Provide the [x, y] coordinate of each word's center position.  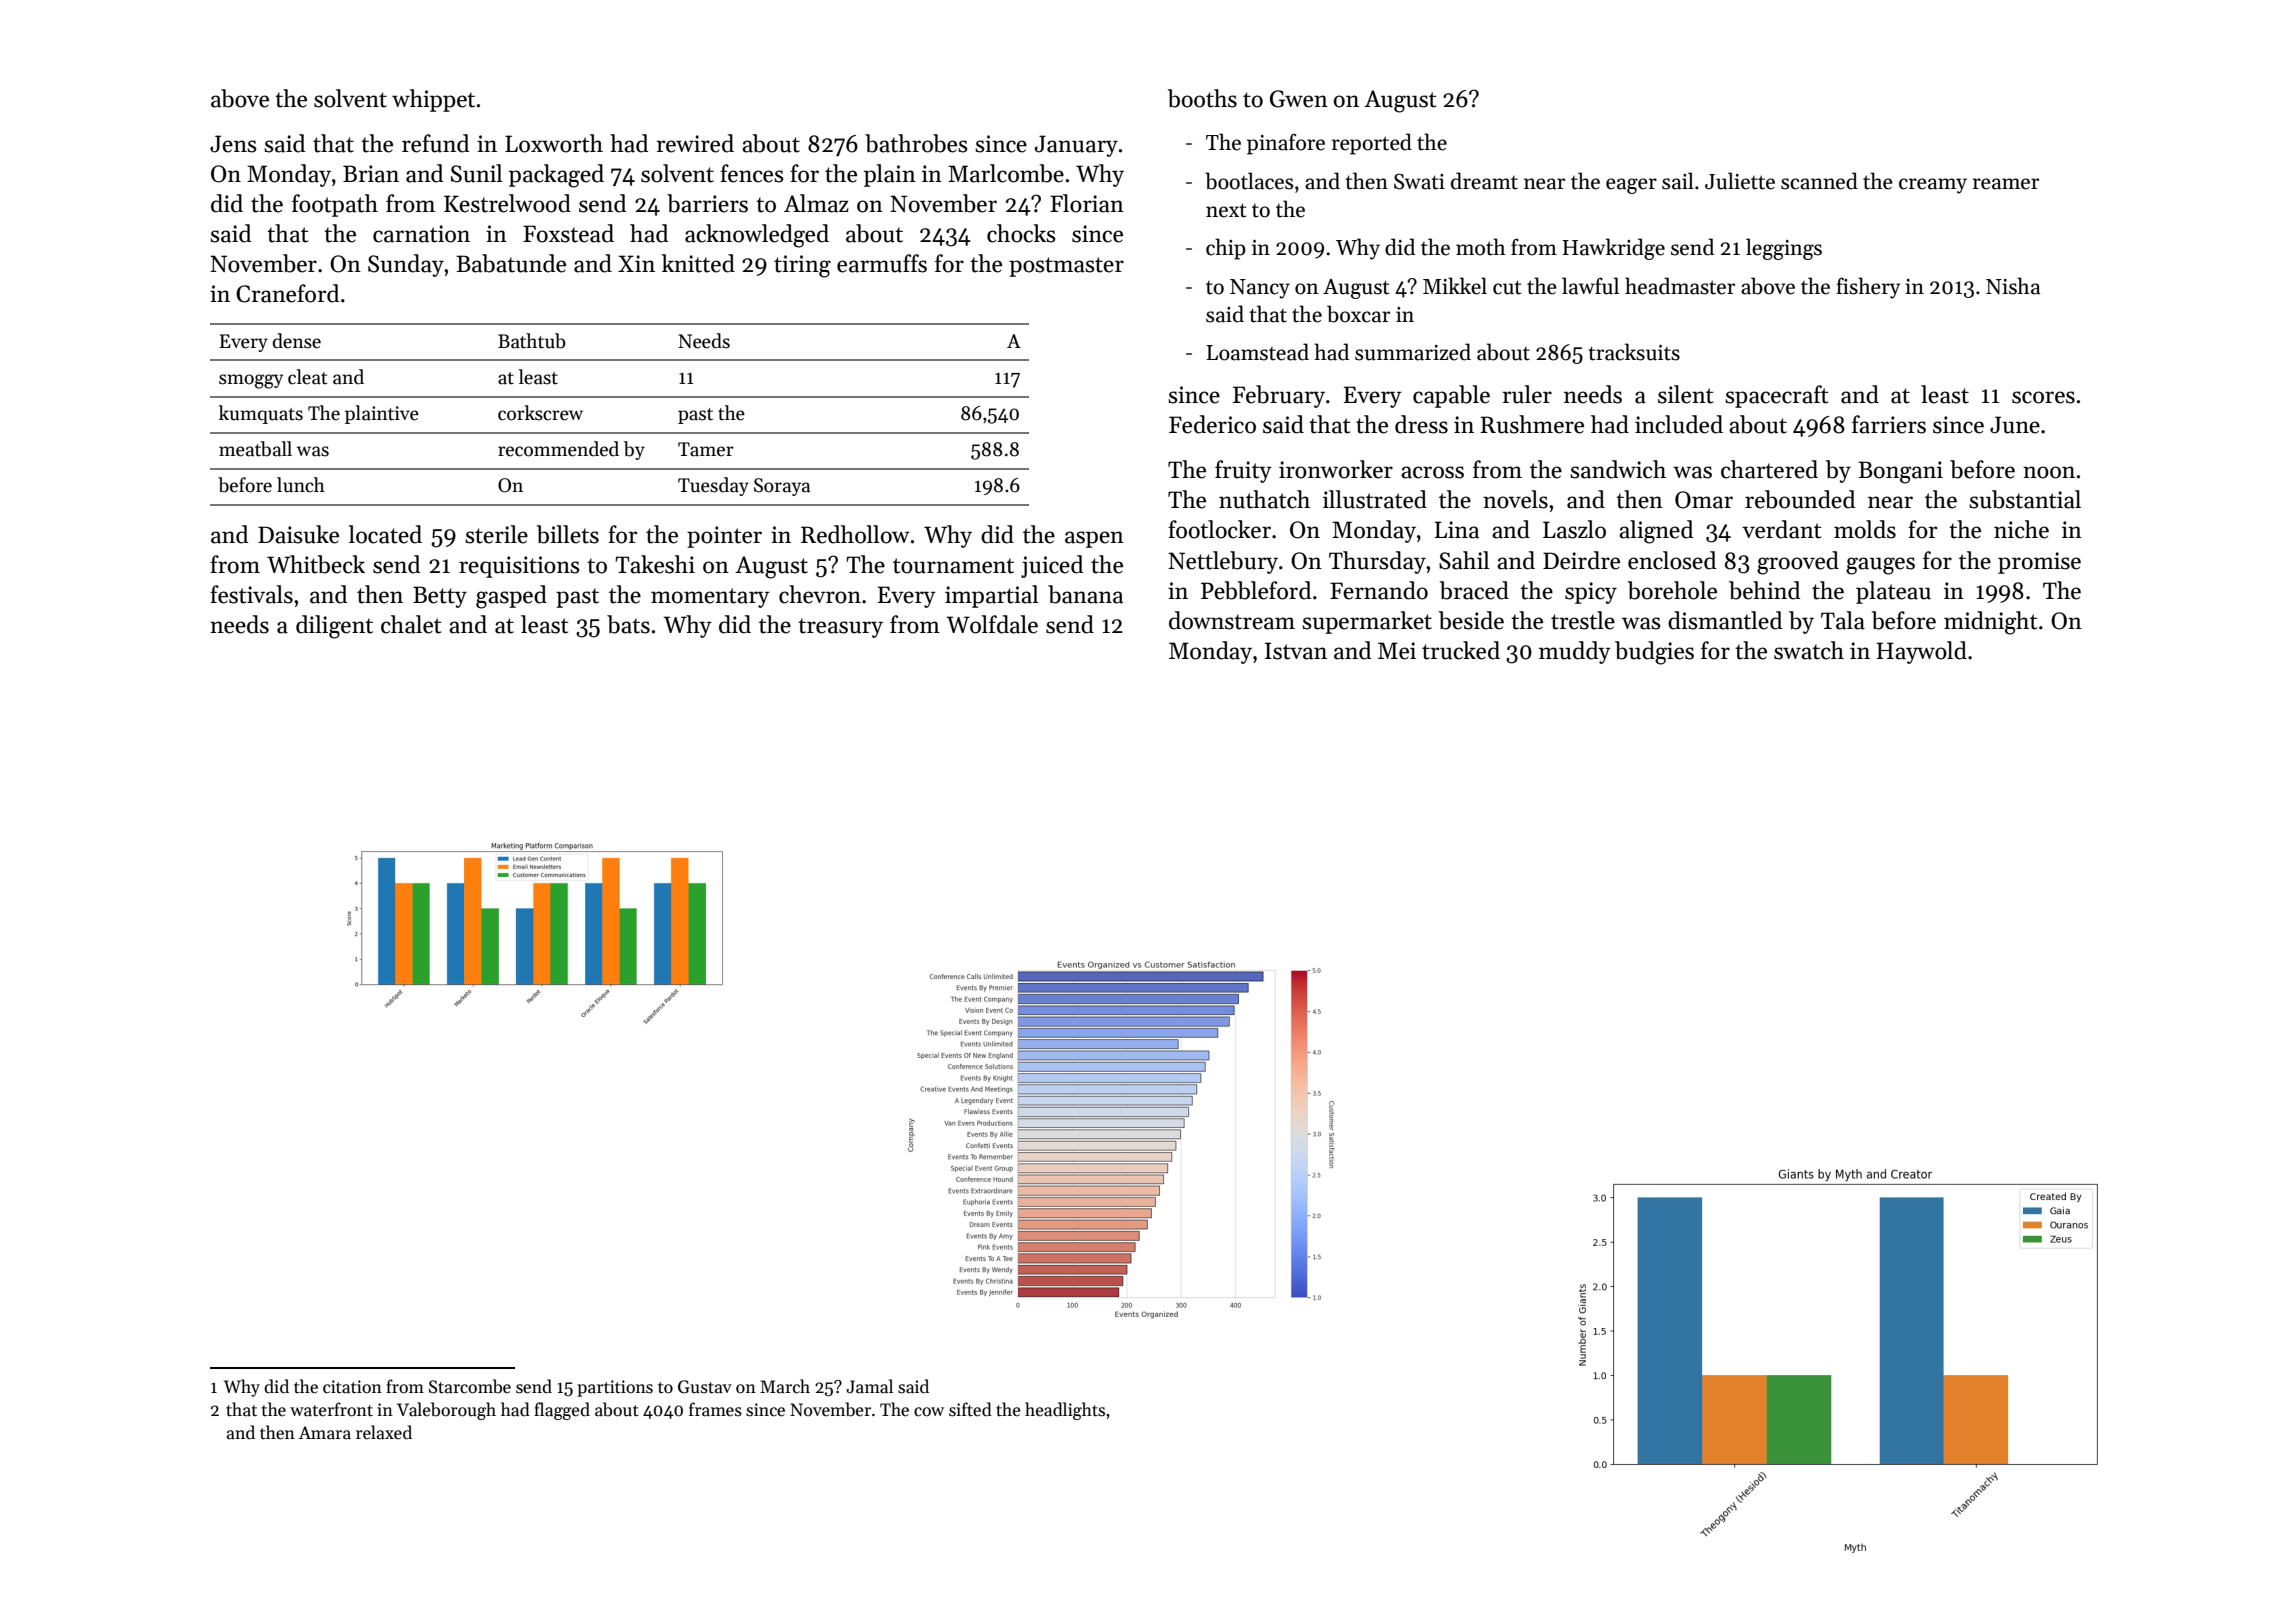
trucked [1461, 650]
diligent [334, 627]
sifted [970, 1409]
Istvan [1296, 651]
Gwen [1299, 99]
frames [715, 1409]
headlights [1065, 1411]
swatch [1809, 650]
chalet [411, 624]
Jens [233, 144]
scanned [1819, 181]
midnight [1991, 623]
